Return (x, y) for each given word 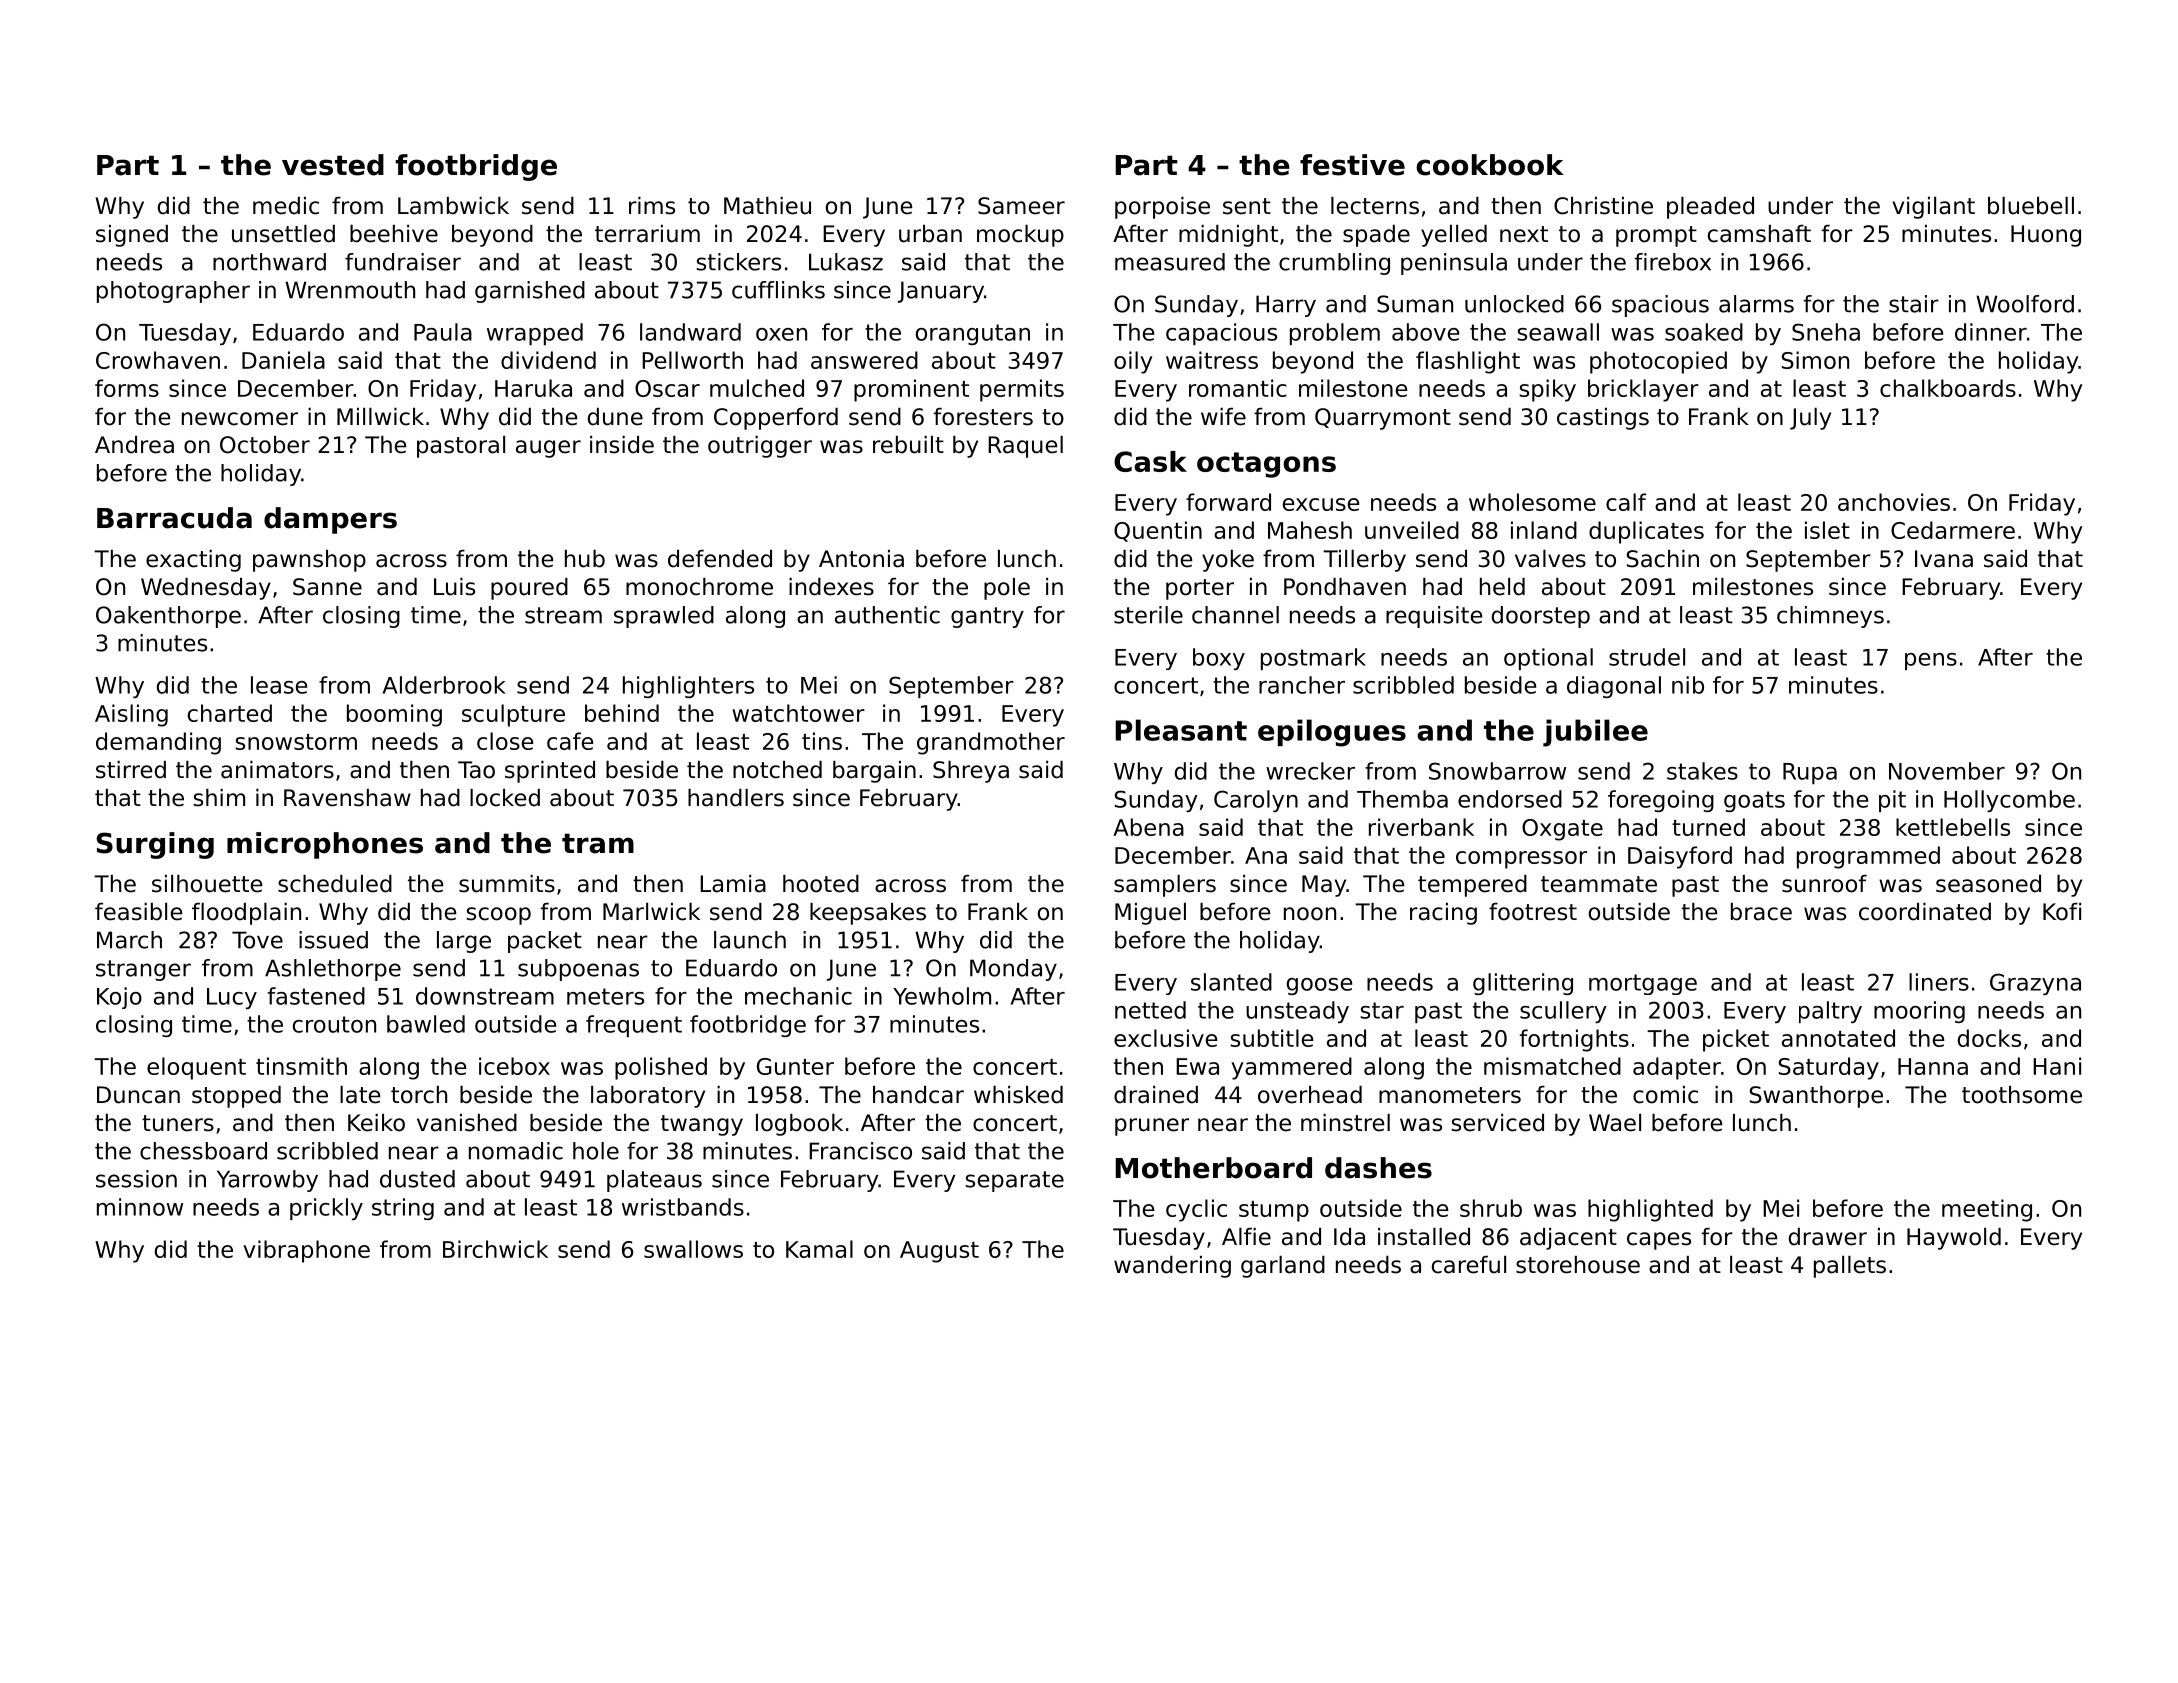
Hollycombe (2009, 801)
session (136, 1179)
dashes (1378, 1168)
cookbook (1490, 165)
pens (1931, 661)
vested (333, 165)
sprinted (550, 772)
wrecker (1310, 771)
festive (1352, 165)
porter (1200, 589)
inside (622, 445)
